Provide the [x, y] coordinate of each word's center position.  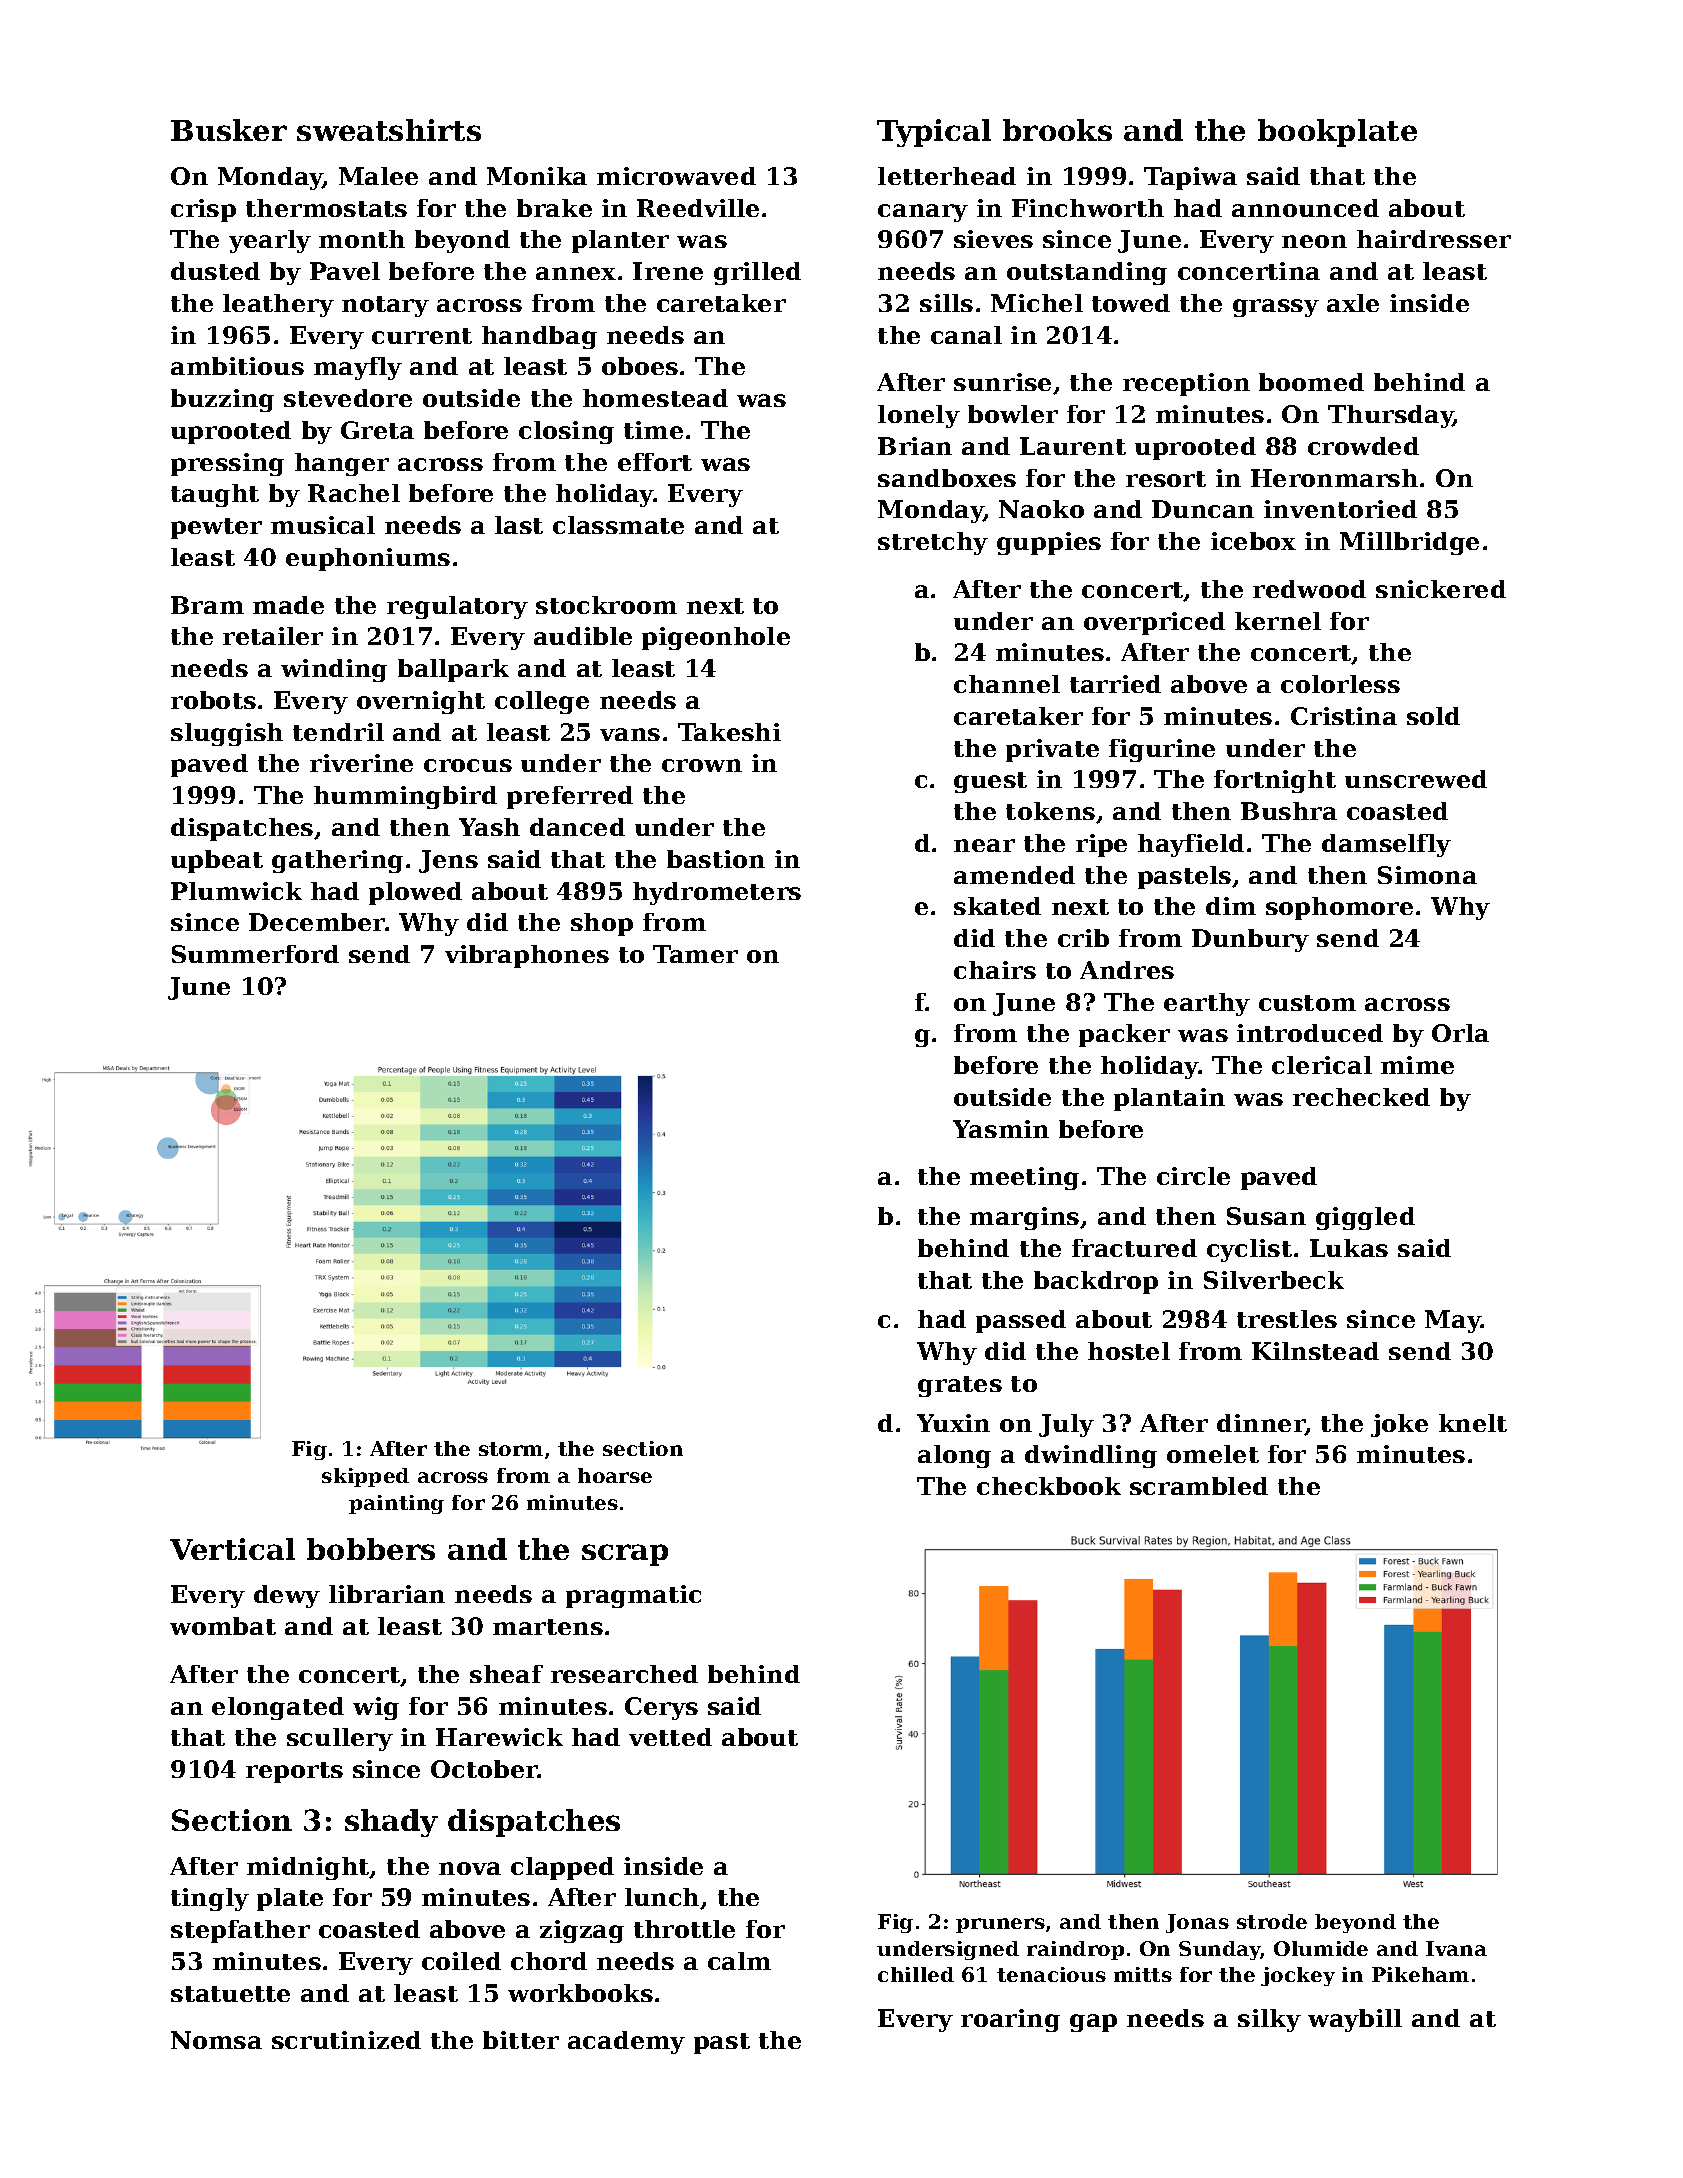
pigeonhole [716, 638]
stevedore [348, 398]
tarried [1115, 684]
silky [1269, 2020]
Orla [1460, 1033]
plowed [415, 893]
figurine [1162, 750]
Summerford [255, 954]
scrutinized [346, 2040]
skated [997, 906]
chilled [916, 1974]
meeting [1024, 1178]
